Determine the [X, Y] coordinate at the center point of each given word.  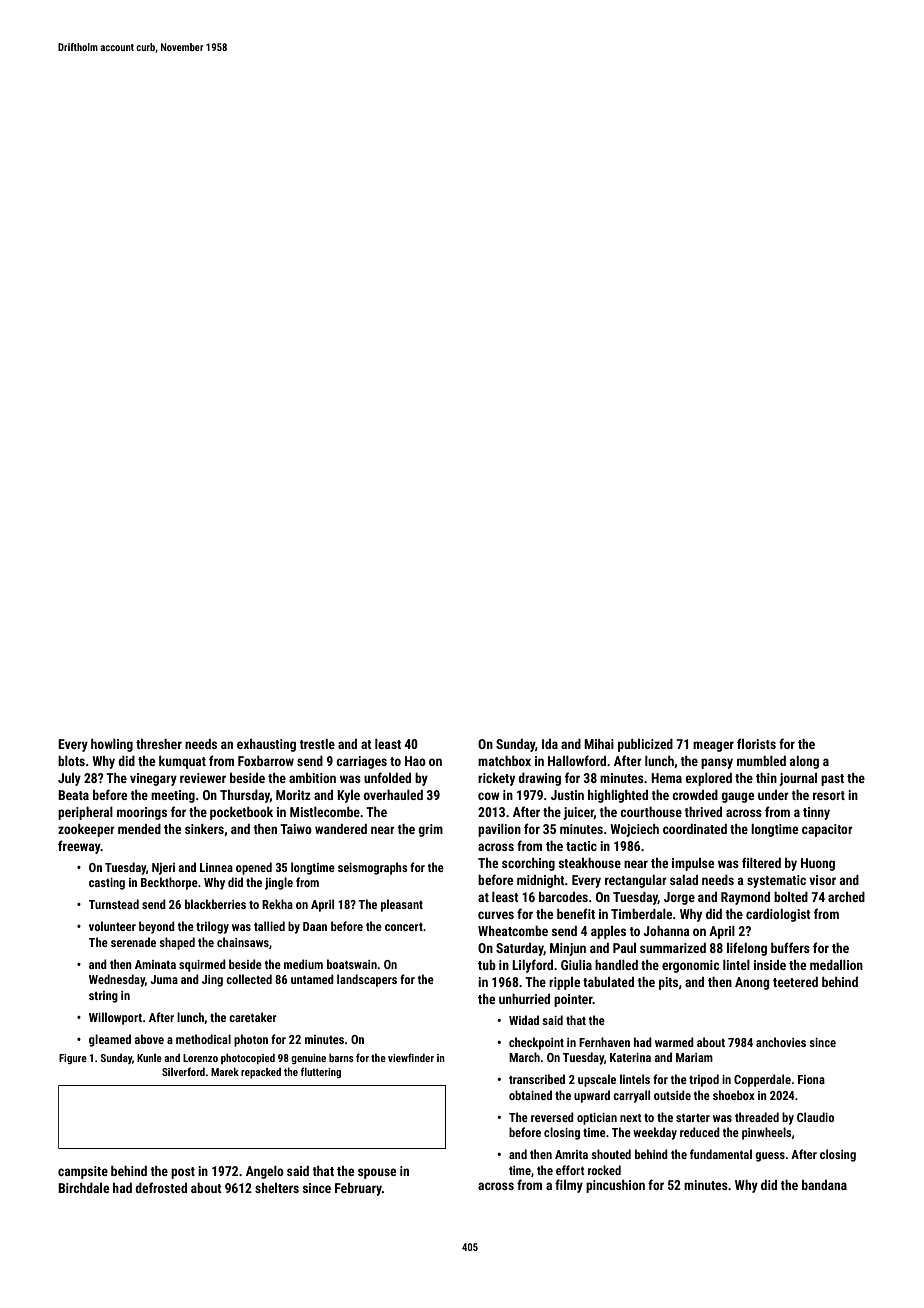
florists [756, 743]
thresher [159, 744]
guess [770, 1157]
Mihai [599, 744]
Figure [73, 1059]
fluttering [321, 1072]
